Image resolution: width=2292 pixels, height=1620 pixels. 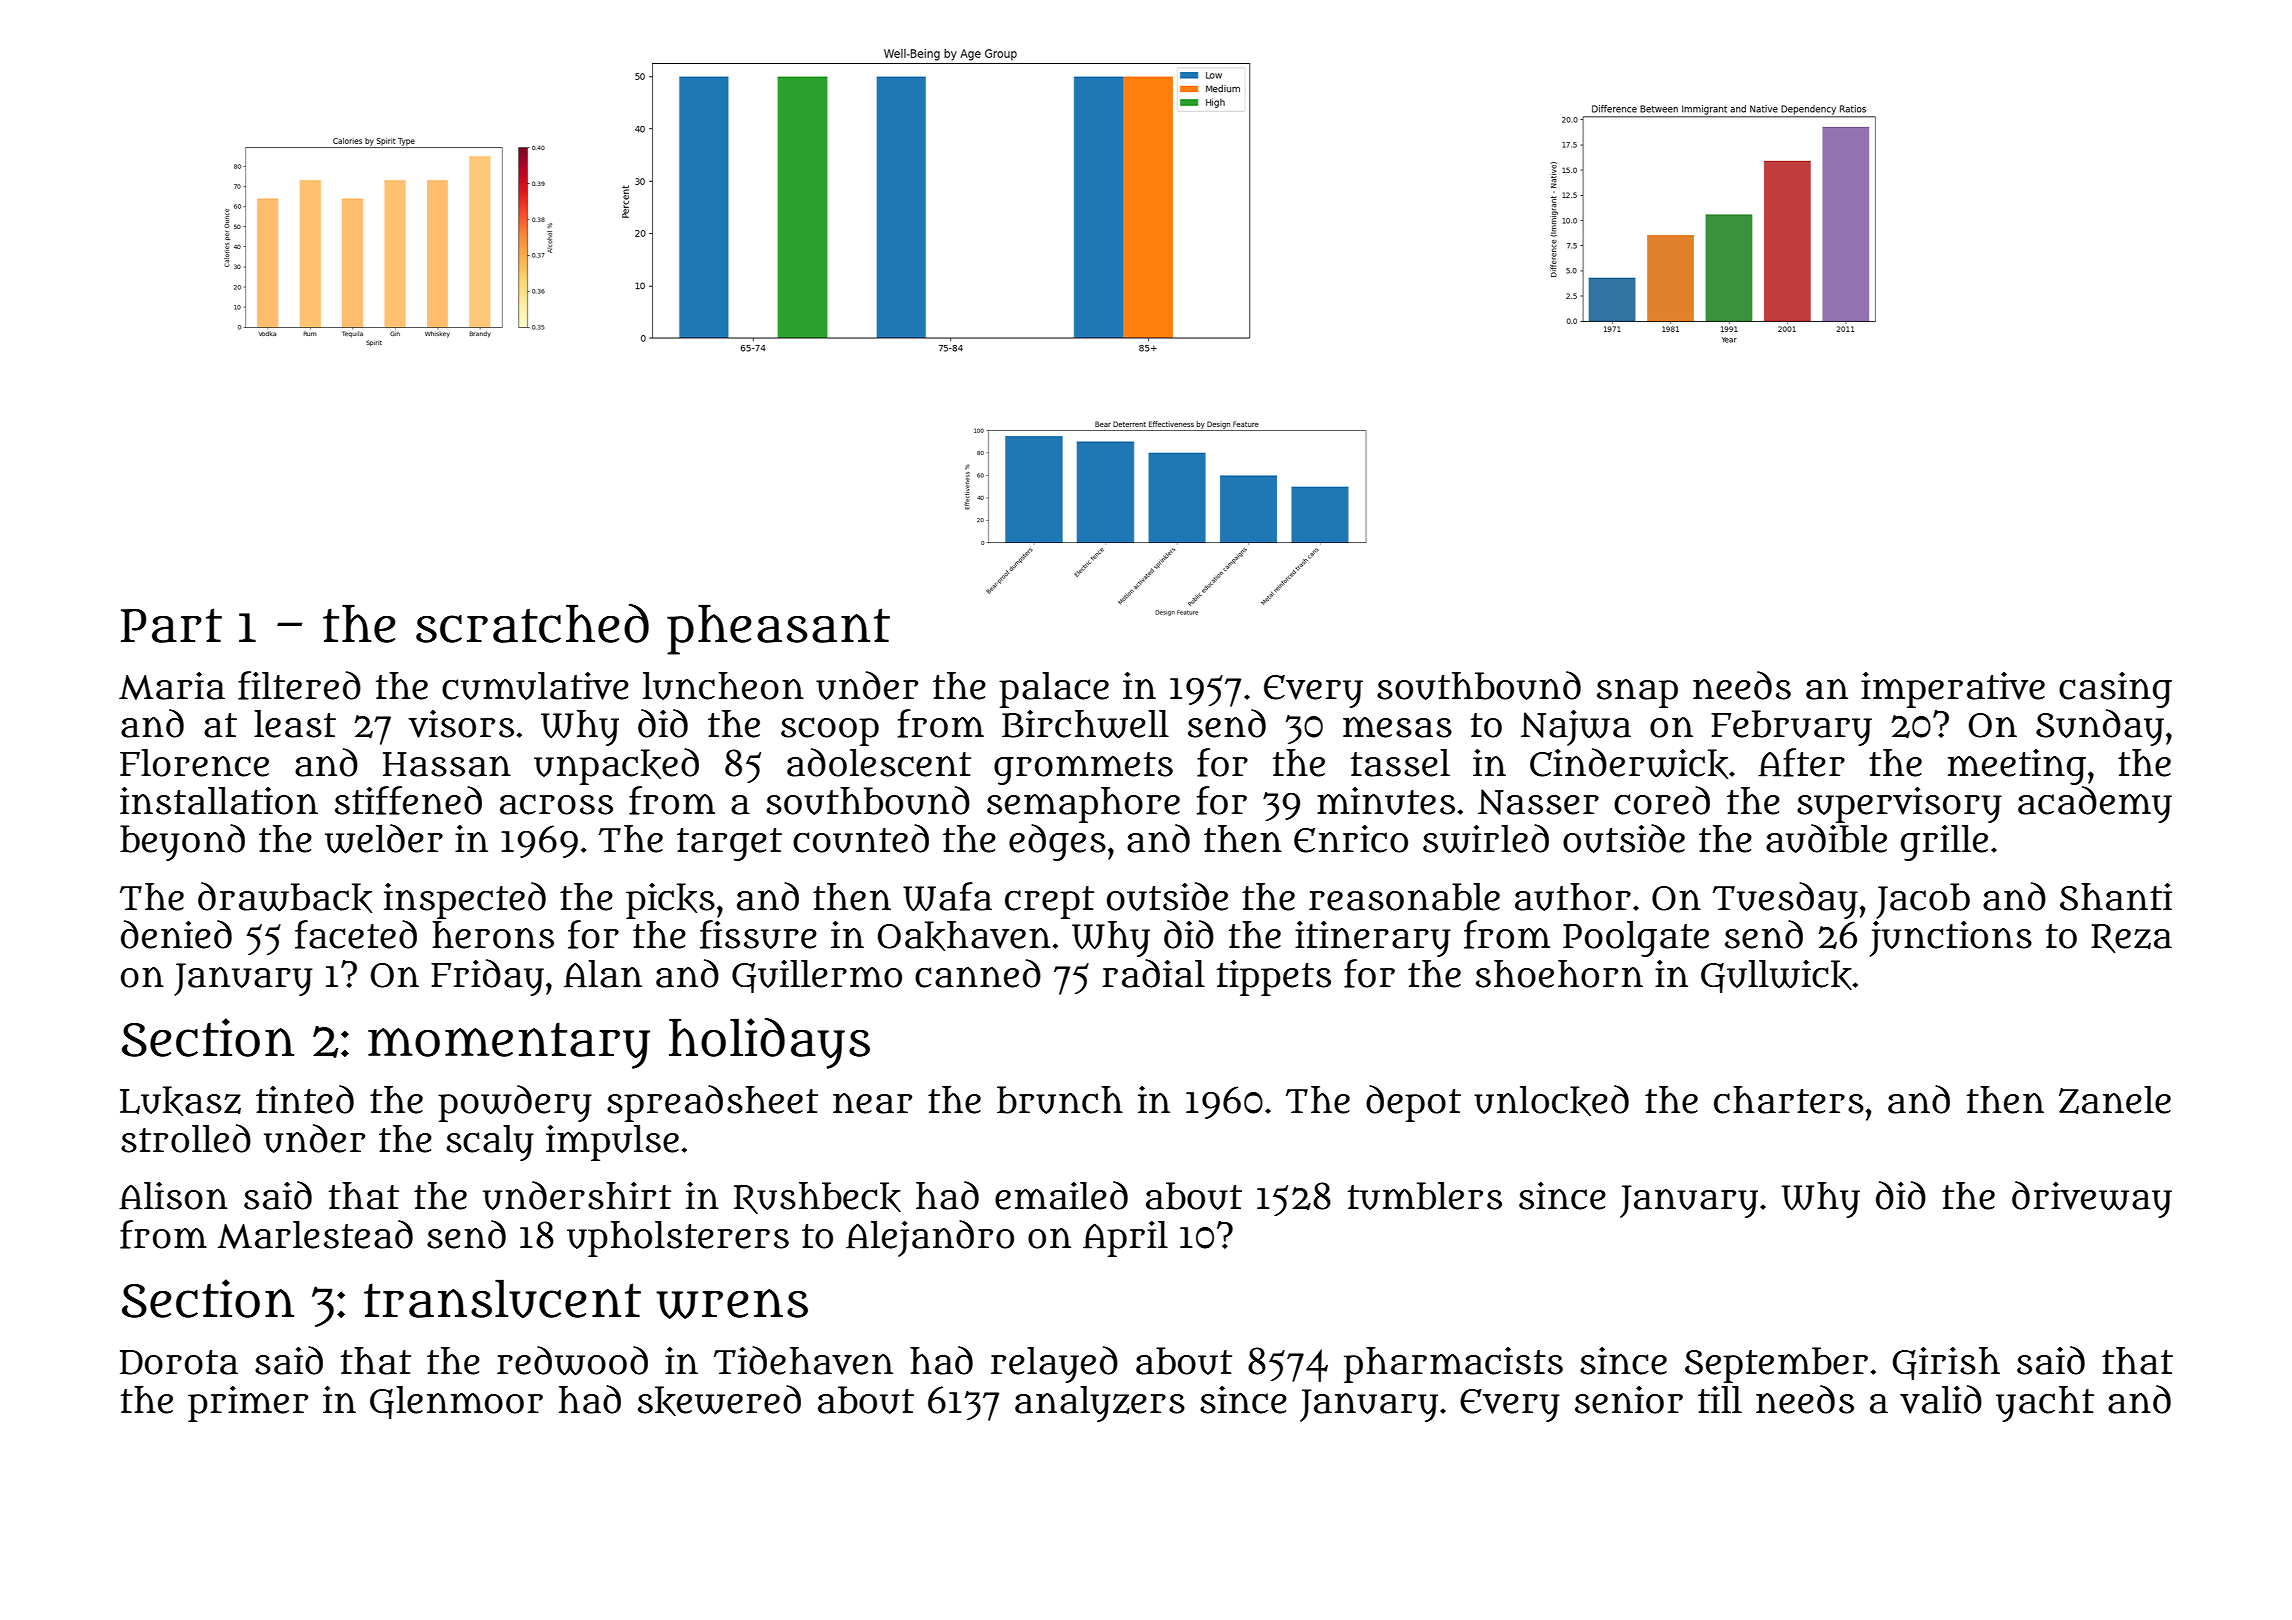 I want to click on near, so click(x=872, y=1103).
